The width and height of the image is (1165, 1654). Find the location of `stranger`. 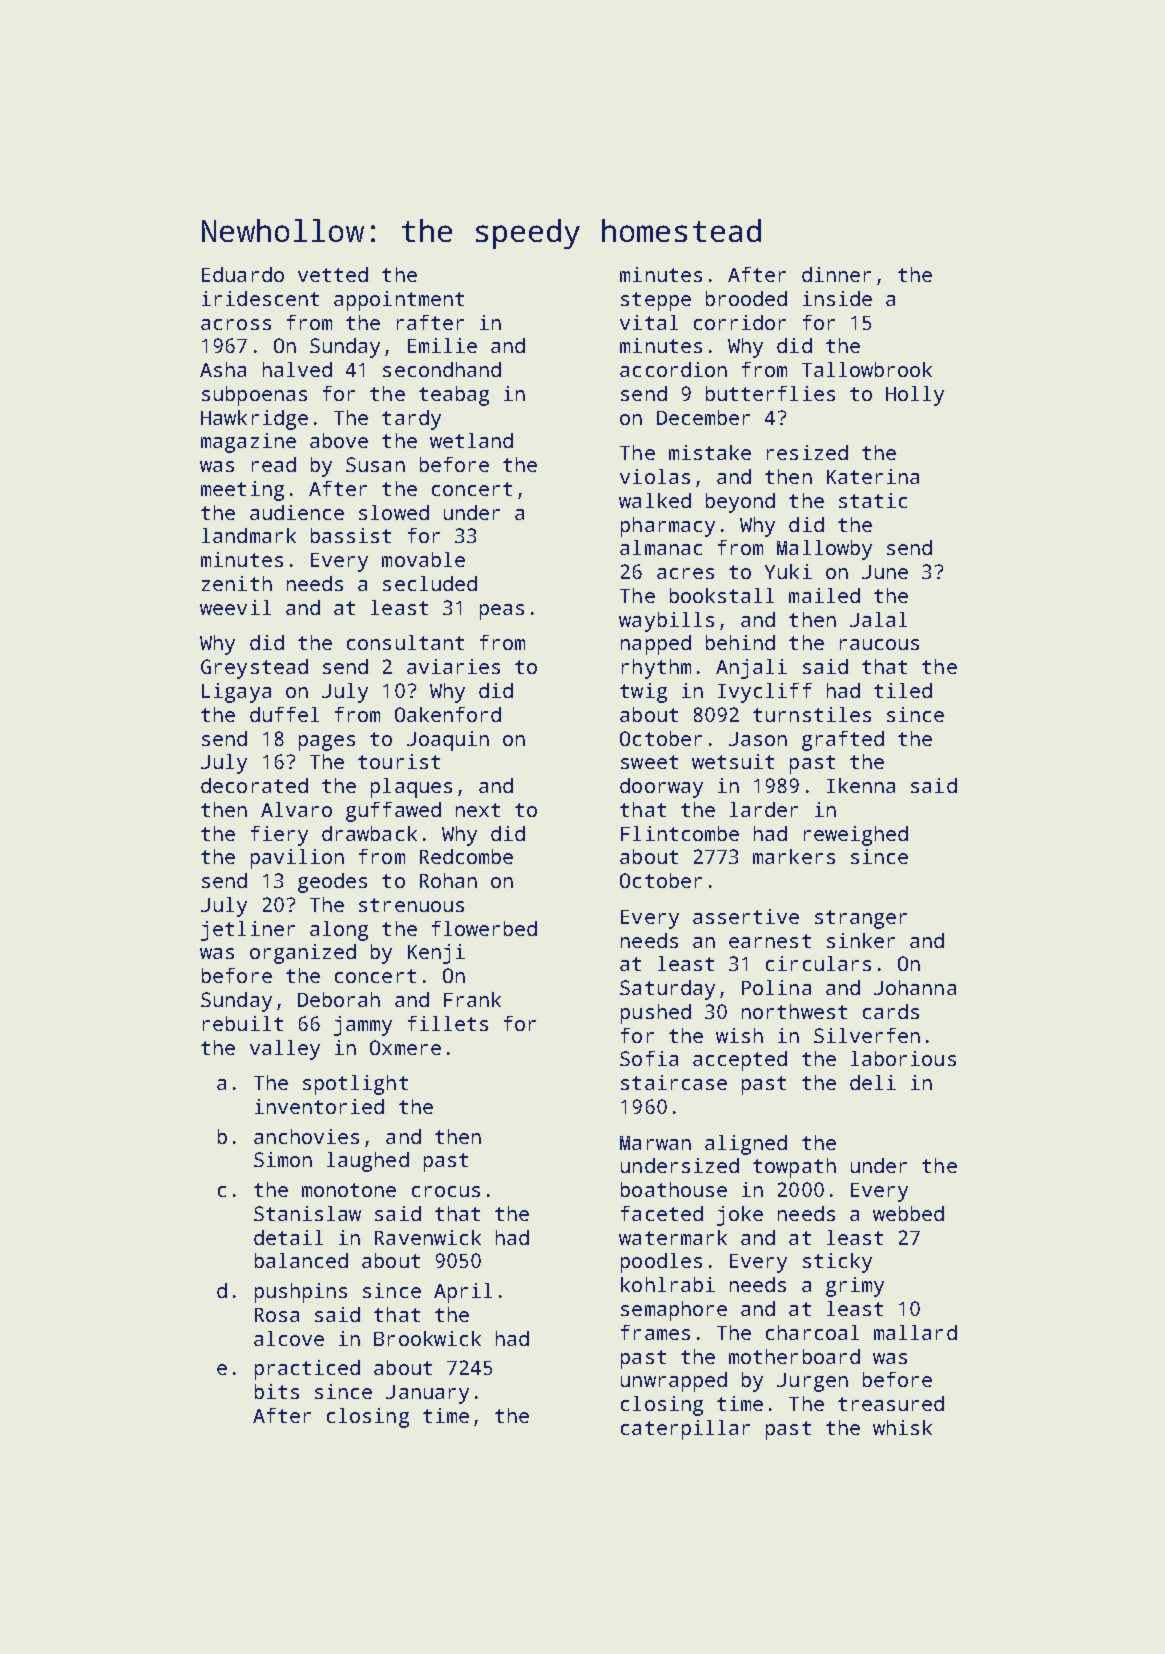

stranger is located at coordinates (861, 919).
